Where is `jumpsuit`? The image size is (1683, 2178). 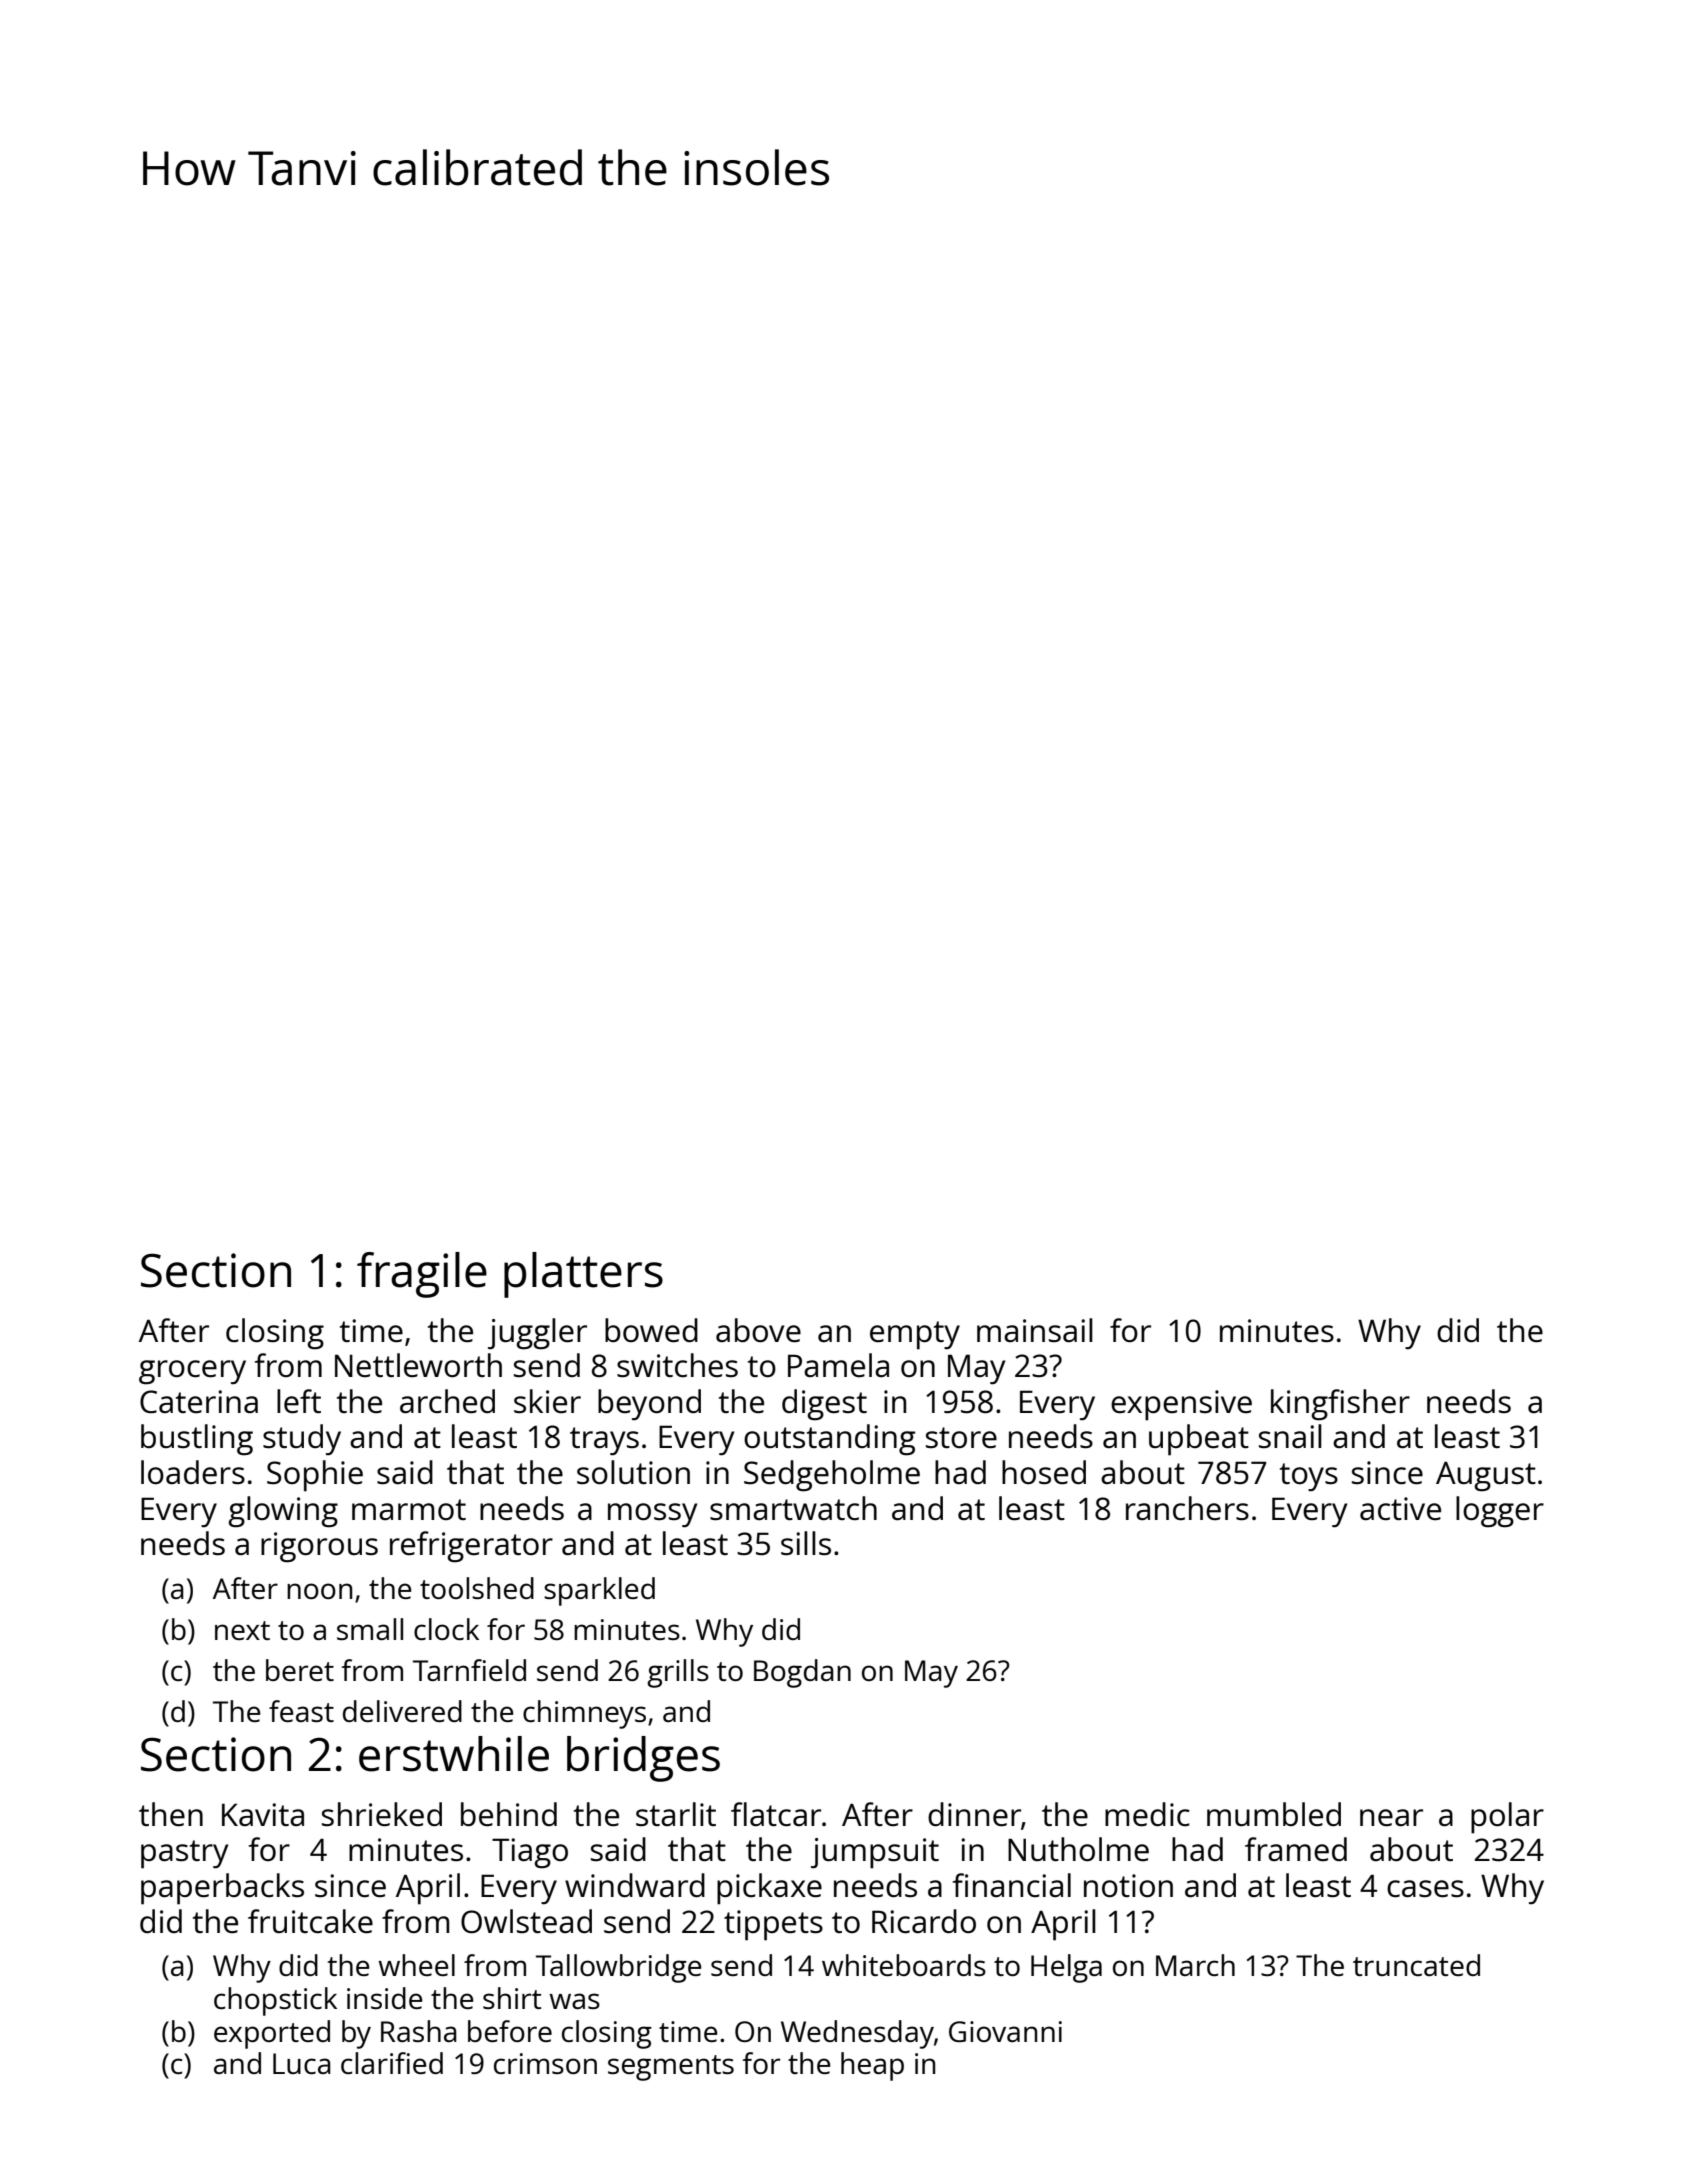 jumpsuit is located at coordinates (875, 1853).
